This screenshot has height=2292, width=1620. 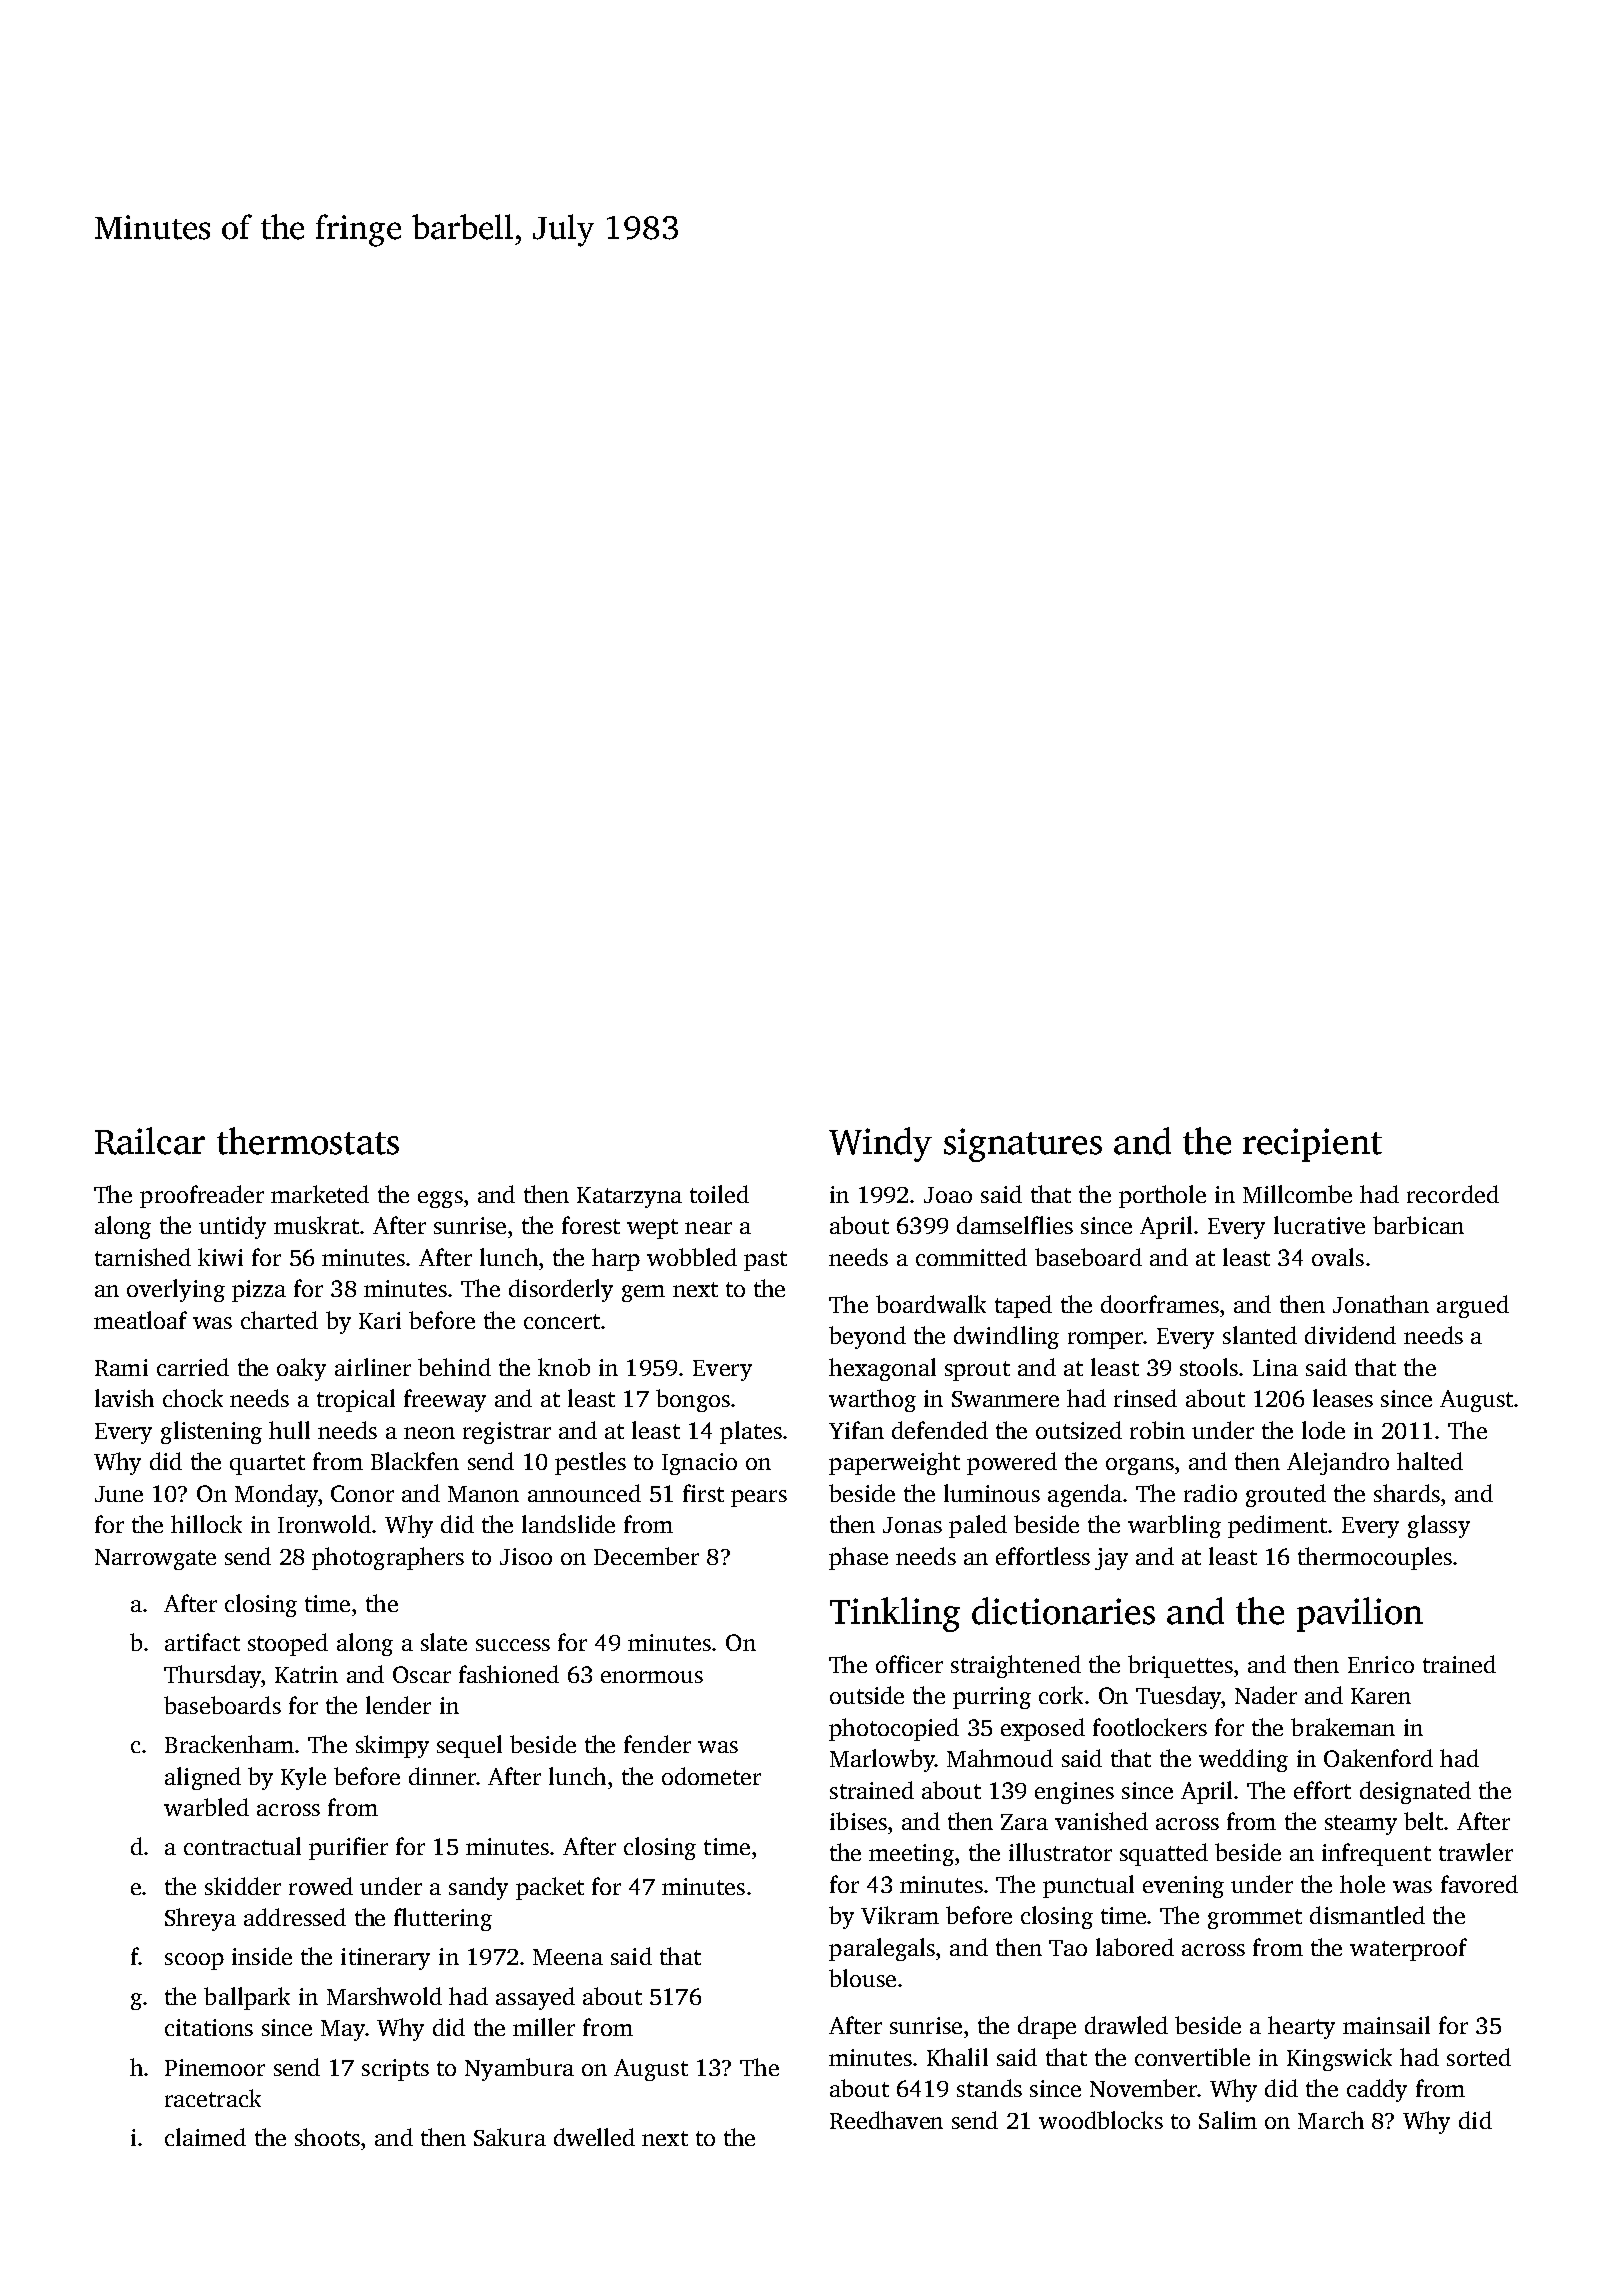 What do you see at coordinates (1415, 1792) in the screenshot?
I see `designated` at bounding box center [1415, 1792].
